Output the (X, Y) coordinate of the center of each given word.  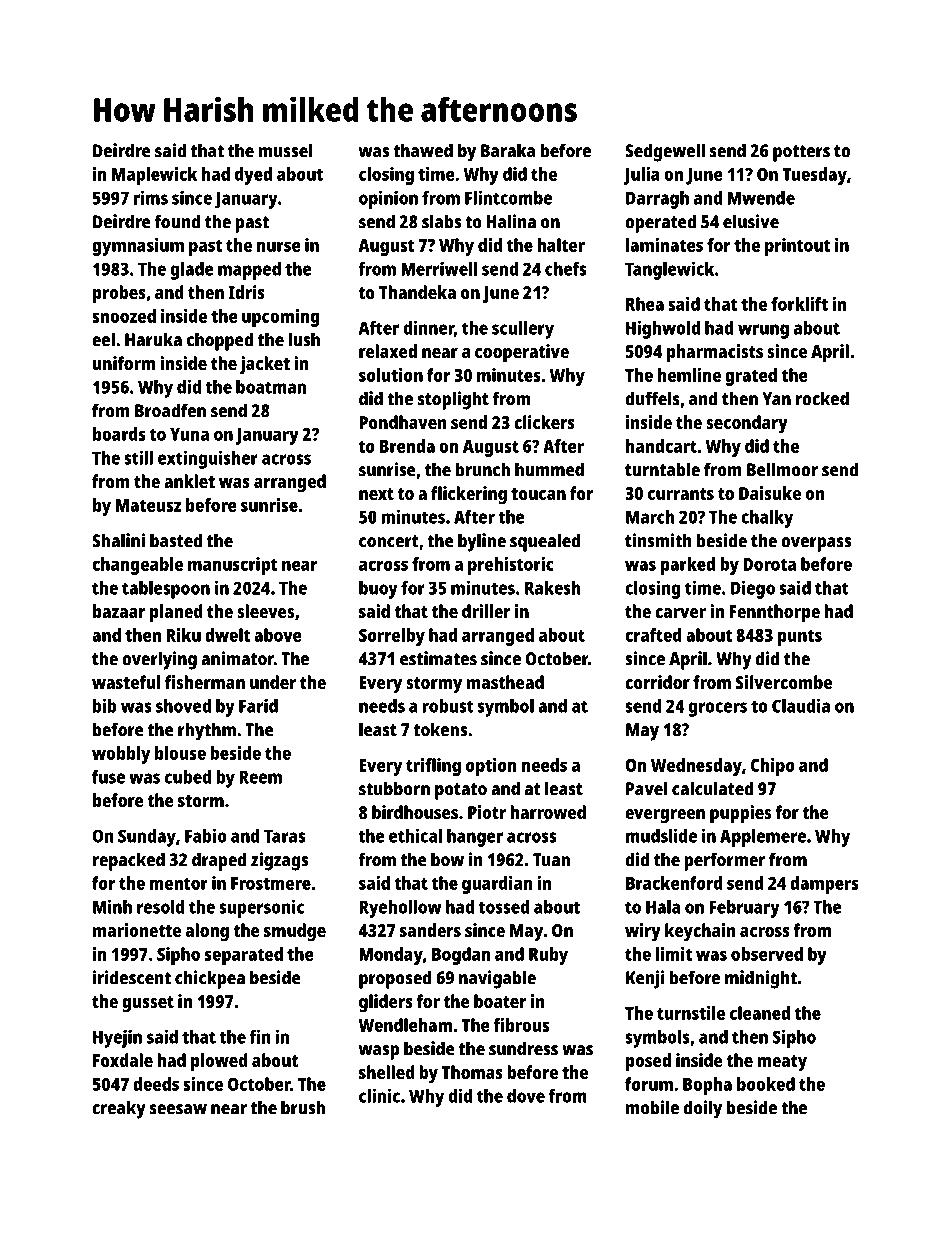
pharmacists (715, 353)
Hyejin (117, 1038)
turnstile (691, 1013)
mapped (249, 271)
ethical (415, 835)
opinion (388, 199)
